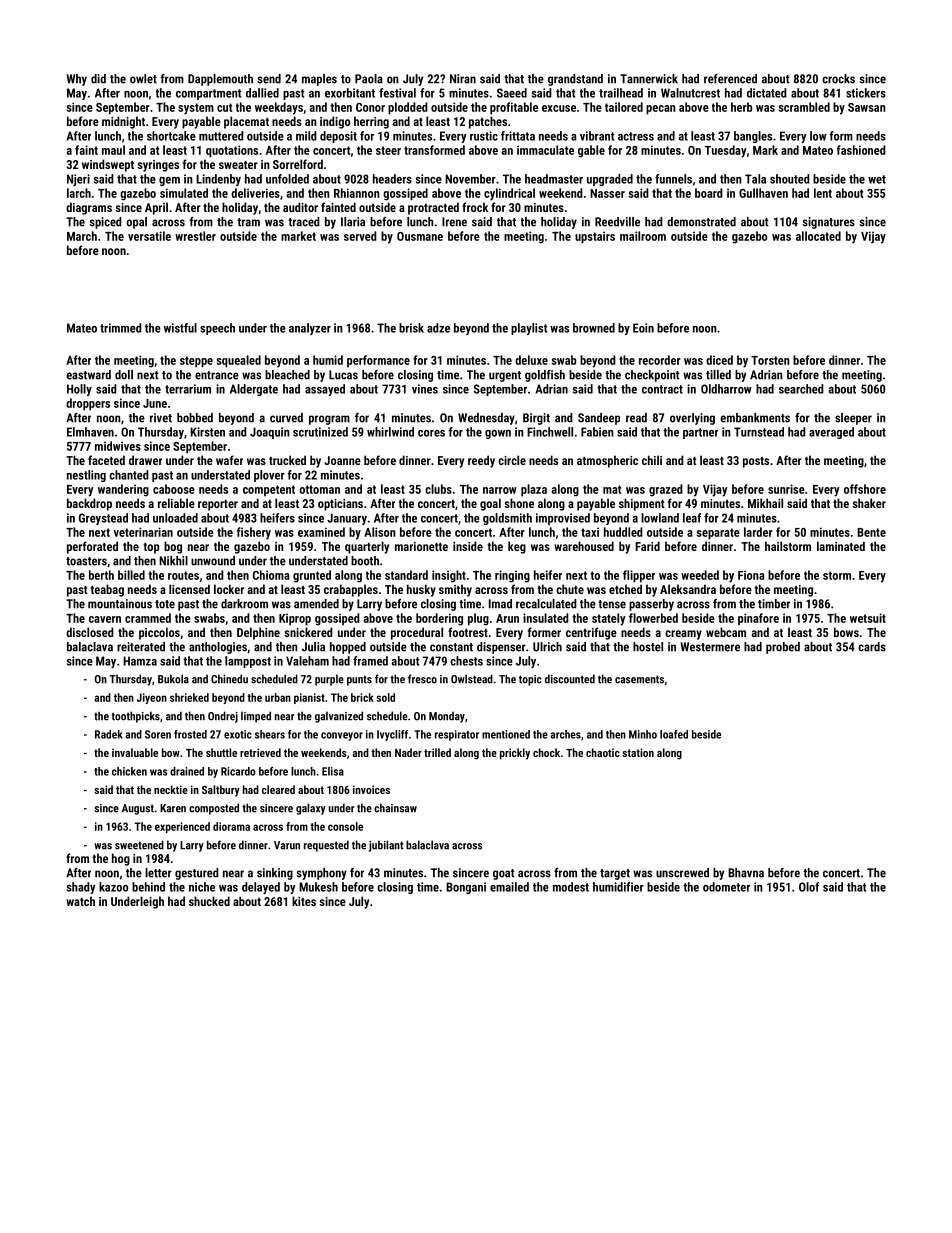 This screenshot has width=952, height=1233. Describe the element at coordinates (719, 360) in the screenshot. I see `diced` at that location.
